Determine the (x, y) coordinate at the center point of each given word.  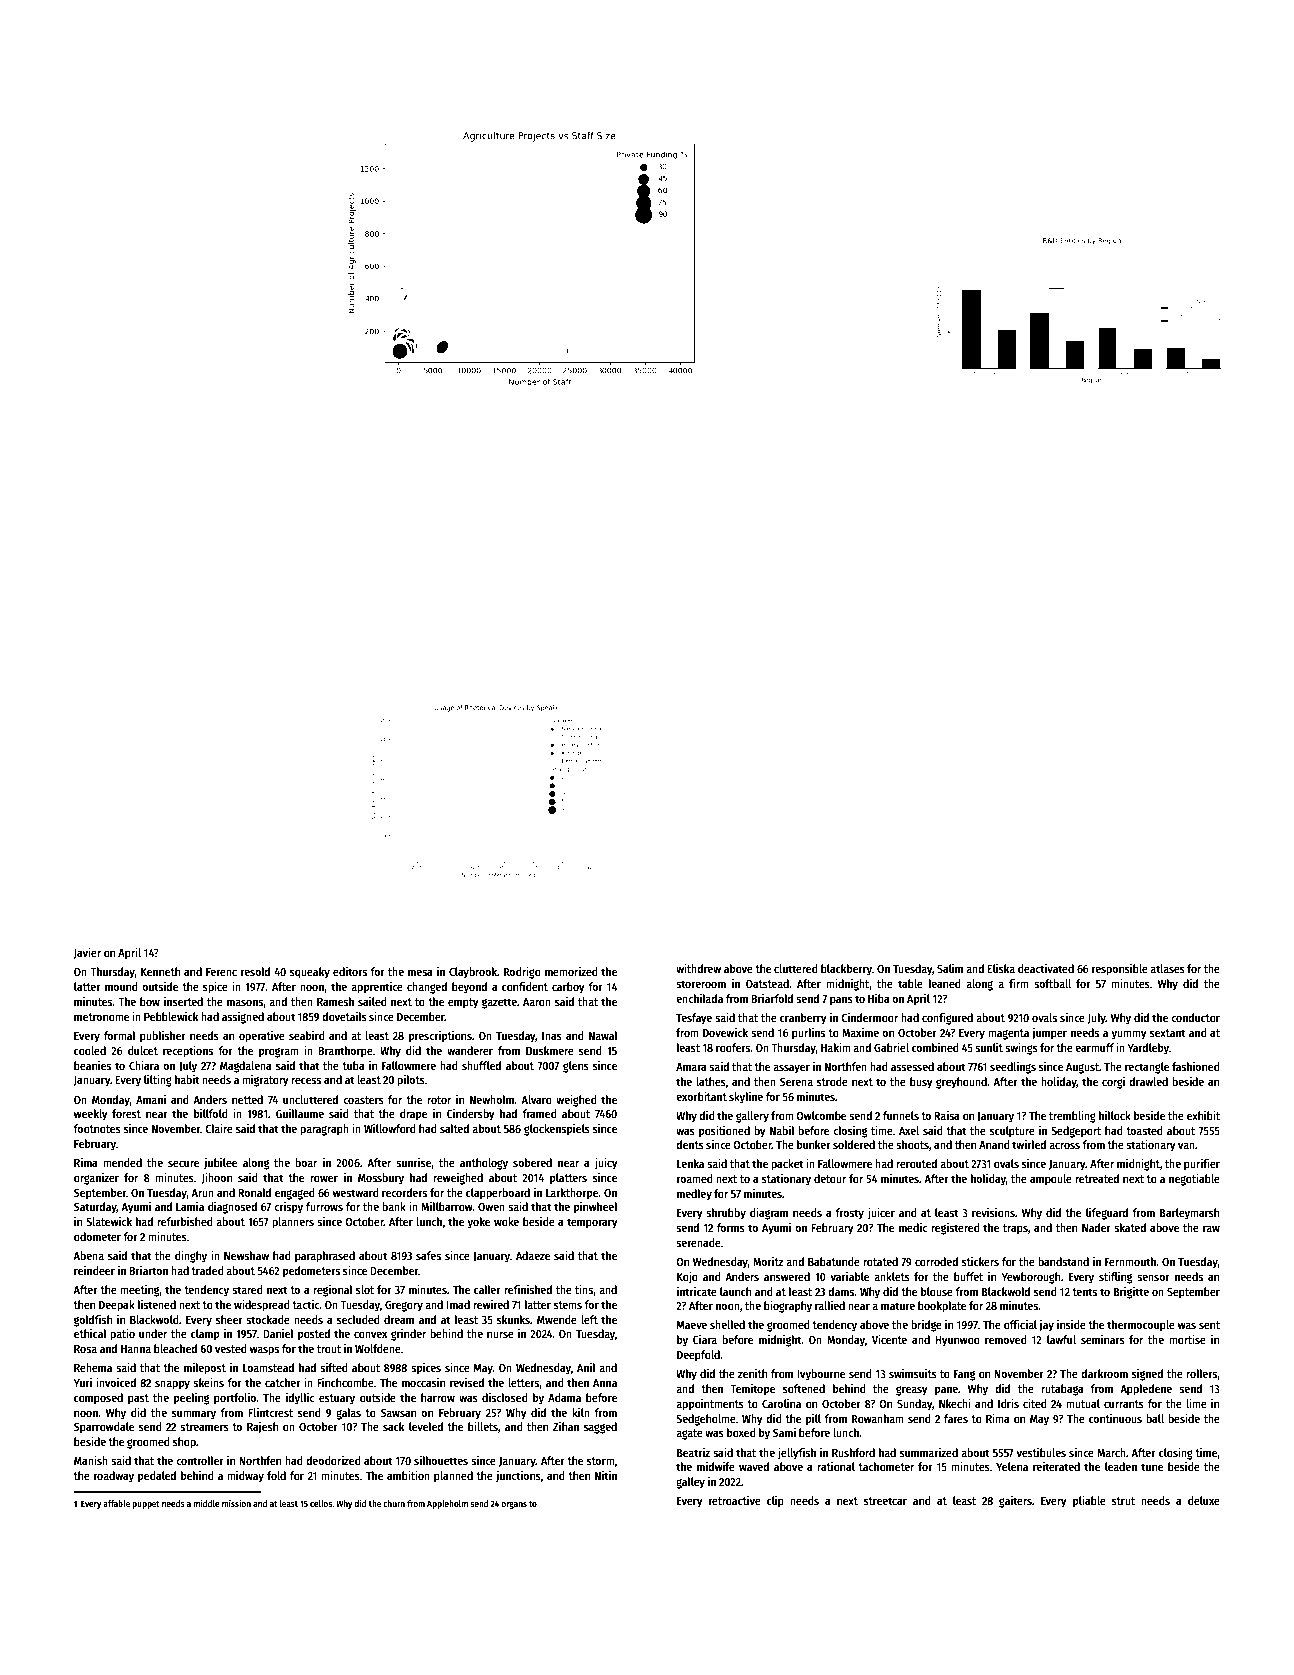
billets (483, 1426)
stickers (980, 1261)
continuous (1115, 1418)
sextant (1168, 1033)
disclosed (505, 1397)
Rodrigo (522, 973)
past (138, 1399)
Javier (87, 953)
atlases (1167, 968)
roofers (733, 1047)
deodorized (333, 1460)
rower (324, 1178)
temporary (592, 1223)
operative (262, 1037)
